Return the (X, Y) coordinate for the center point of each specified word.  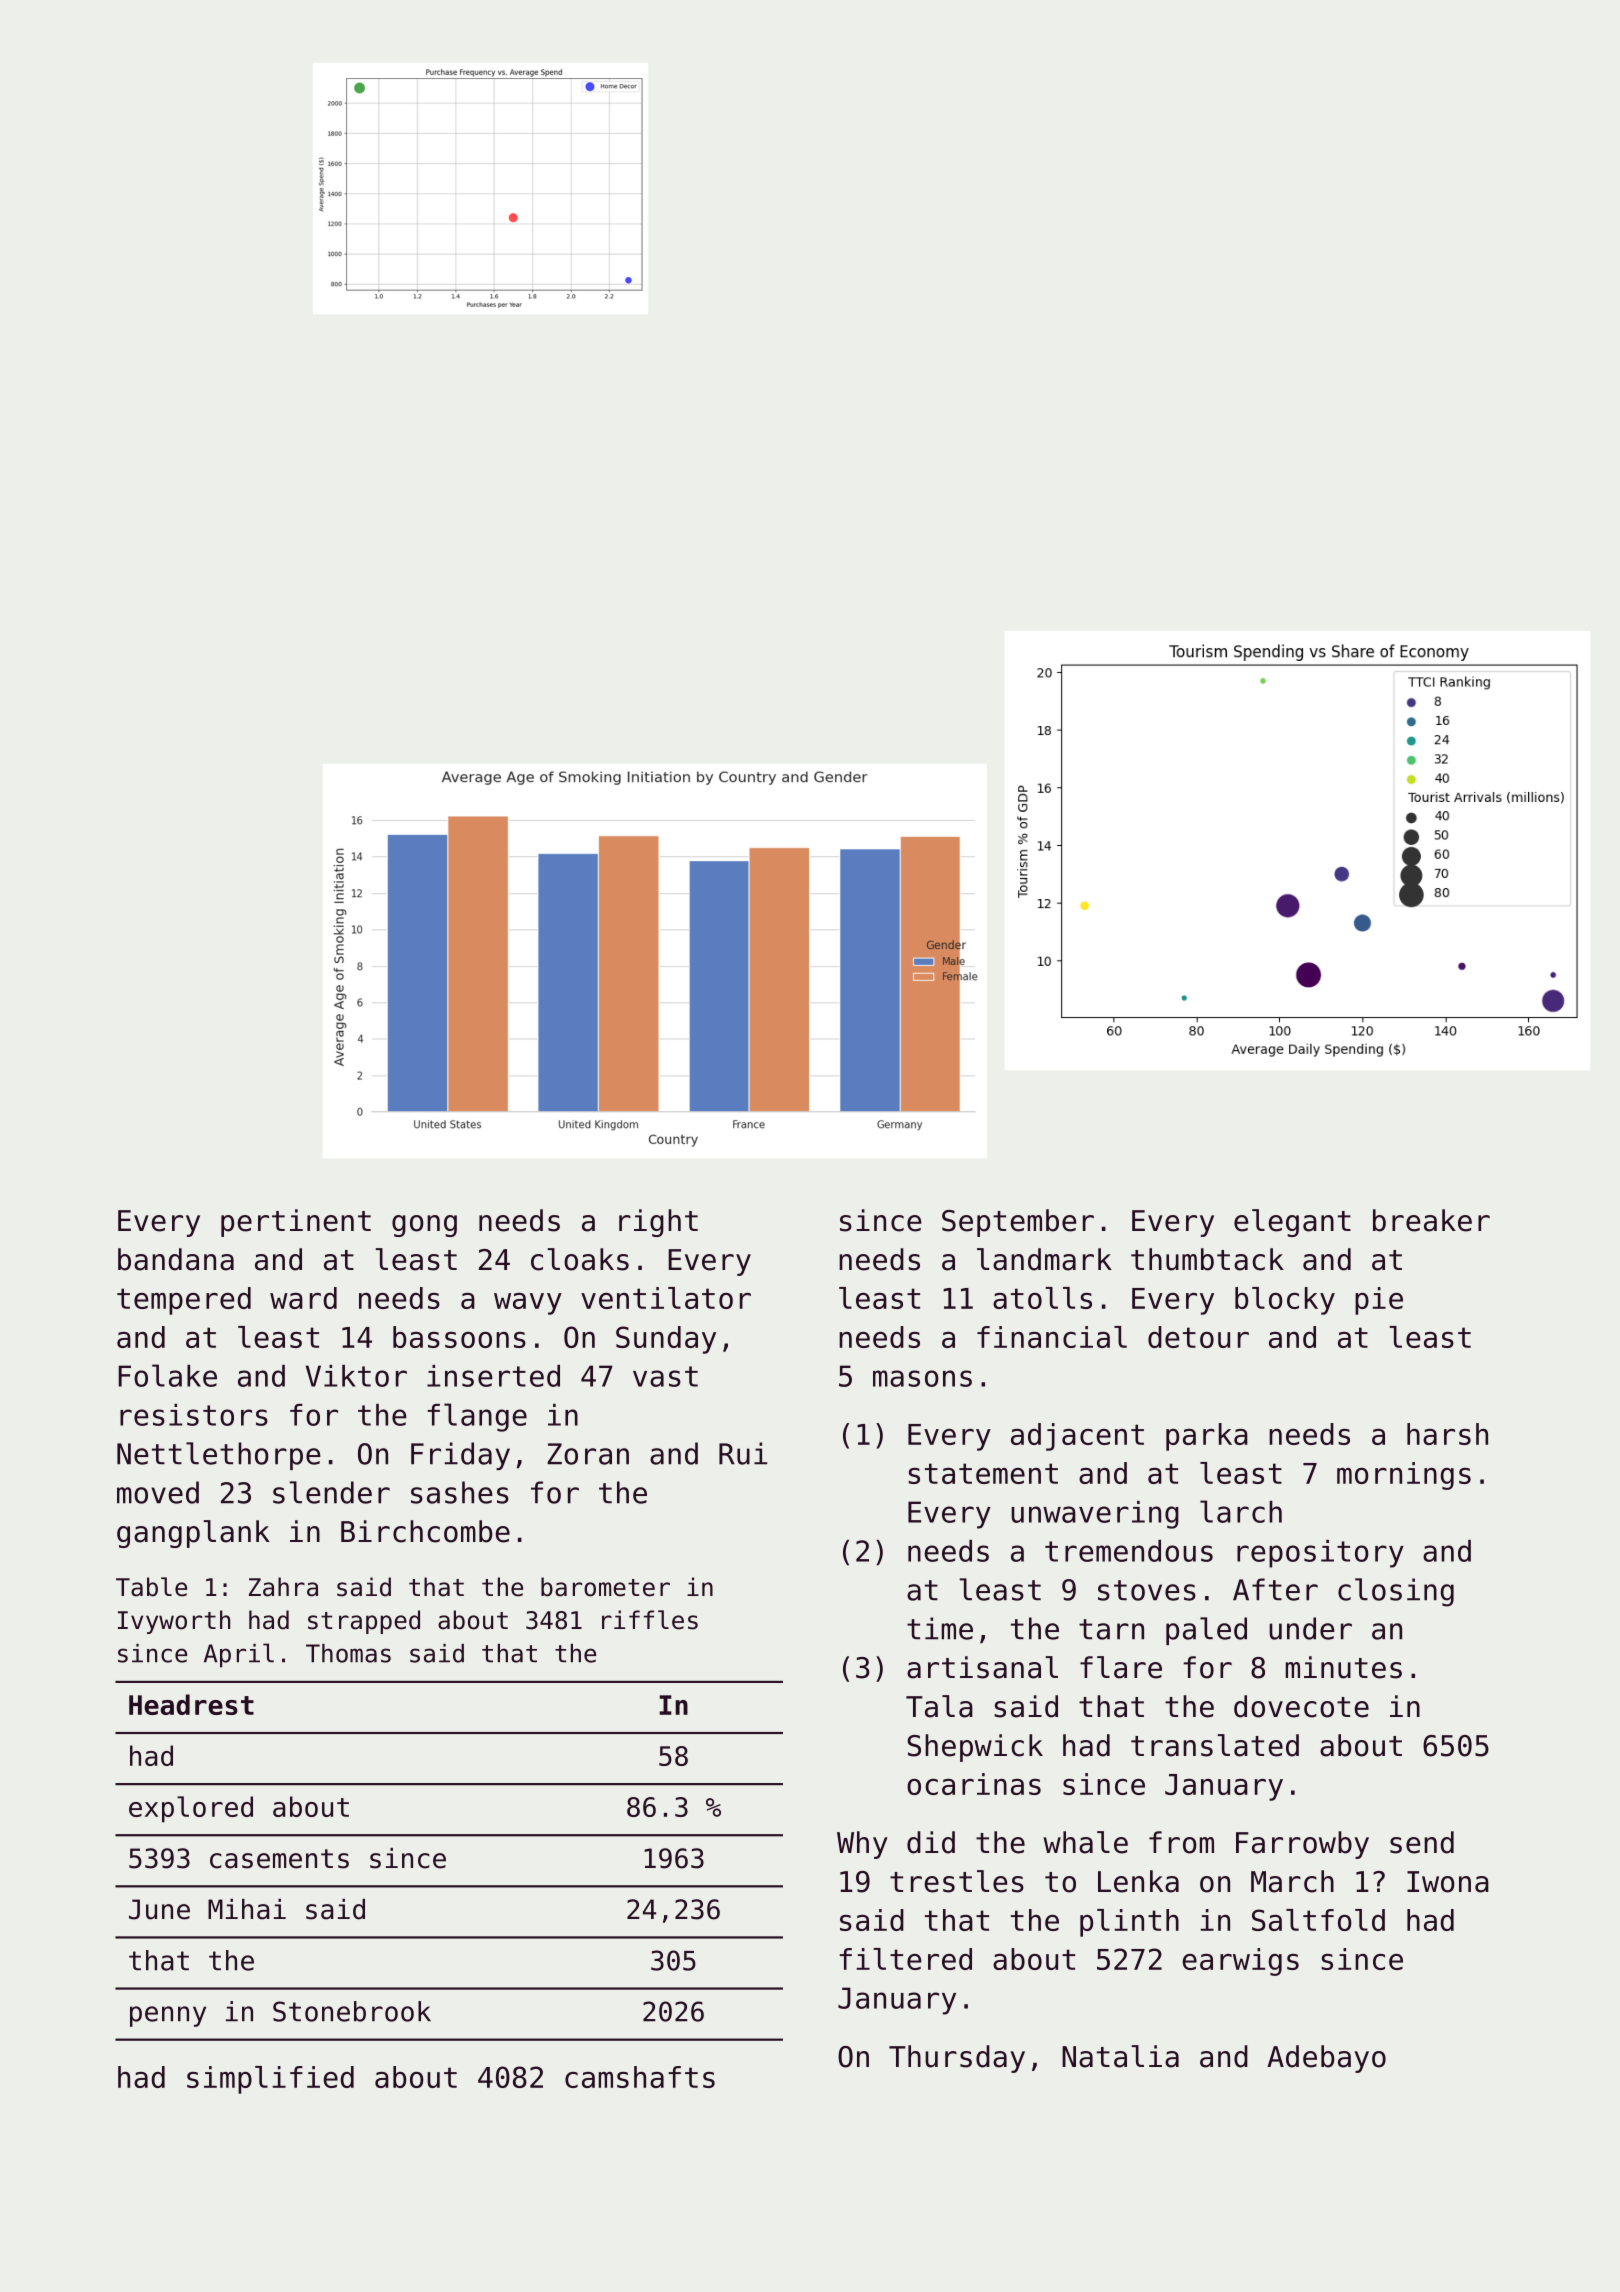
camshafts (640, 2077)
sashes (460, 1492)
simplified (270, 2080)
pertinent (296, 1223)
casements (279, 1859)
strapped (364, 1622)
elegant (1292, 1223)
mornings (1404, 1476)
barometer (605, 1587)
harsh (1447, 1434)
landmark (1044, 1259)
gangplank (193, 1534)
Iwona (1448, 1882)
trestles (957, 1881)
